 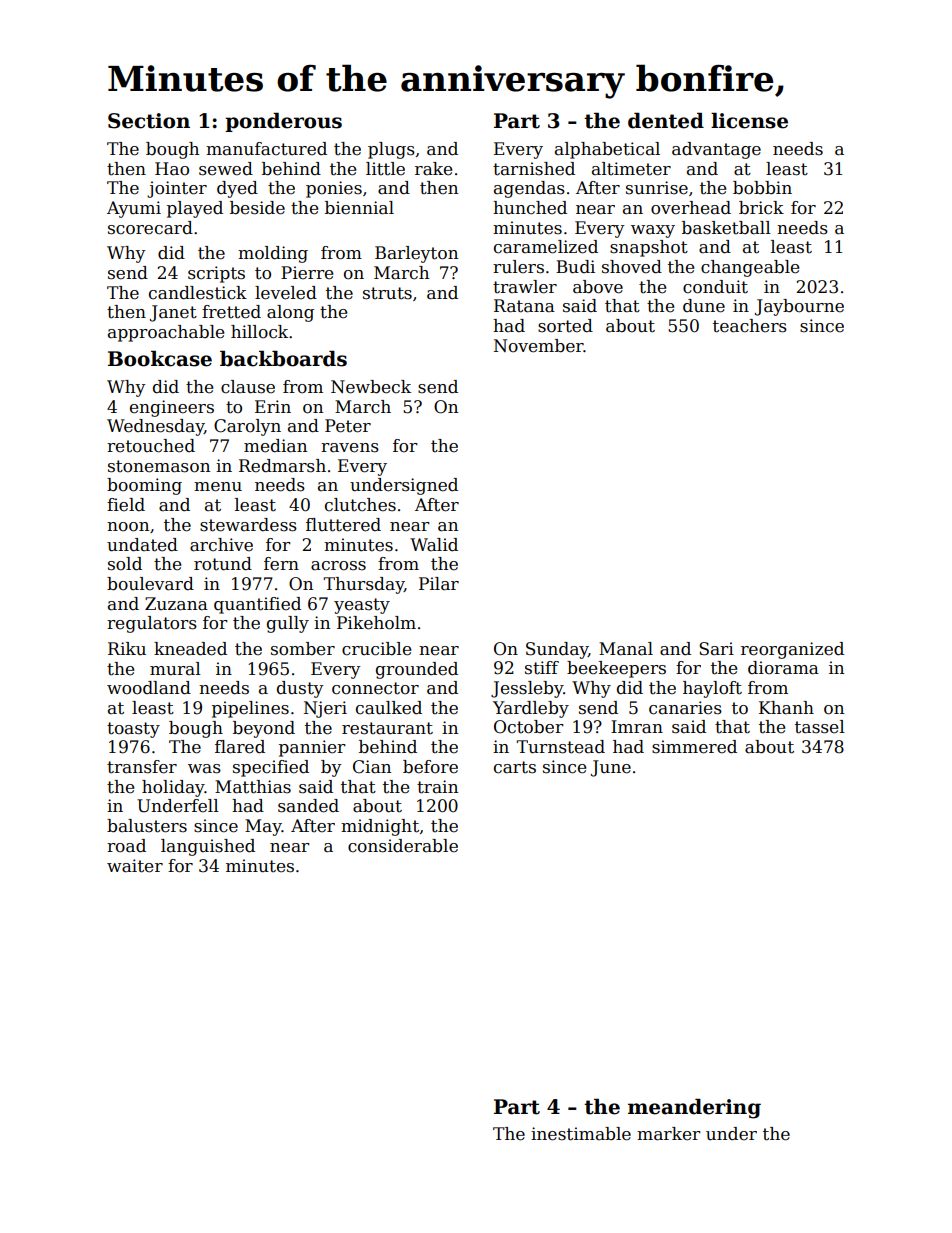 What do you see at coordinates (669, 1134) in the screenshot?
I see `marker` at bounding box center [669, 1134].
